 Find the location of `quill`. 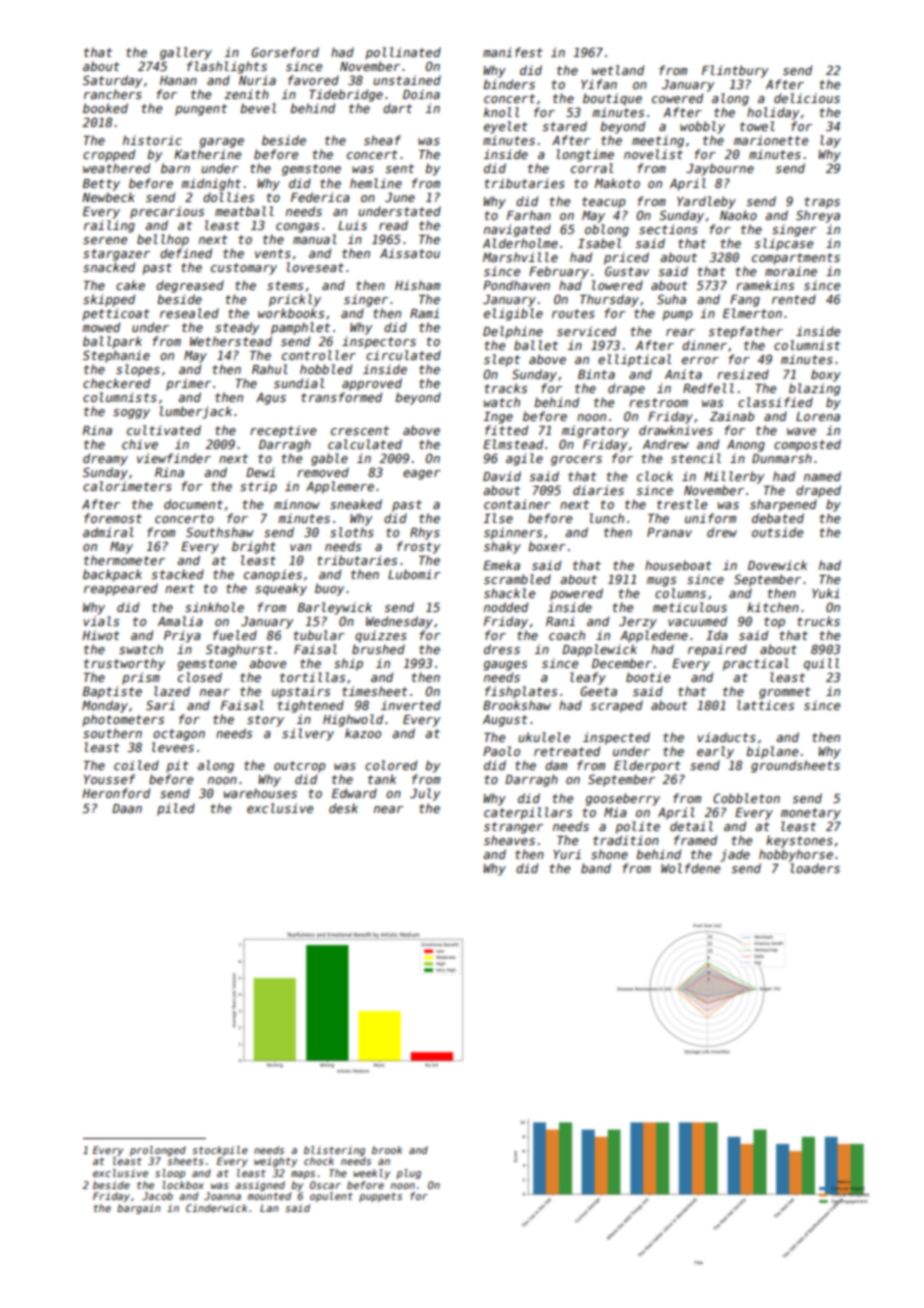

quill is located at coordinates (821, 664).
